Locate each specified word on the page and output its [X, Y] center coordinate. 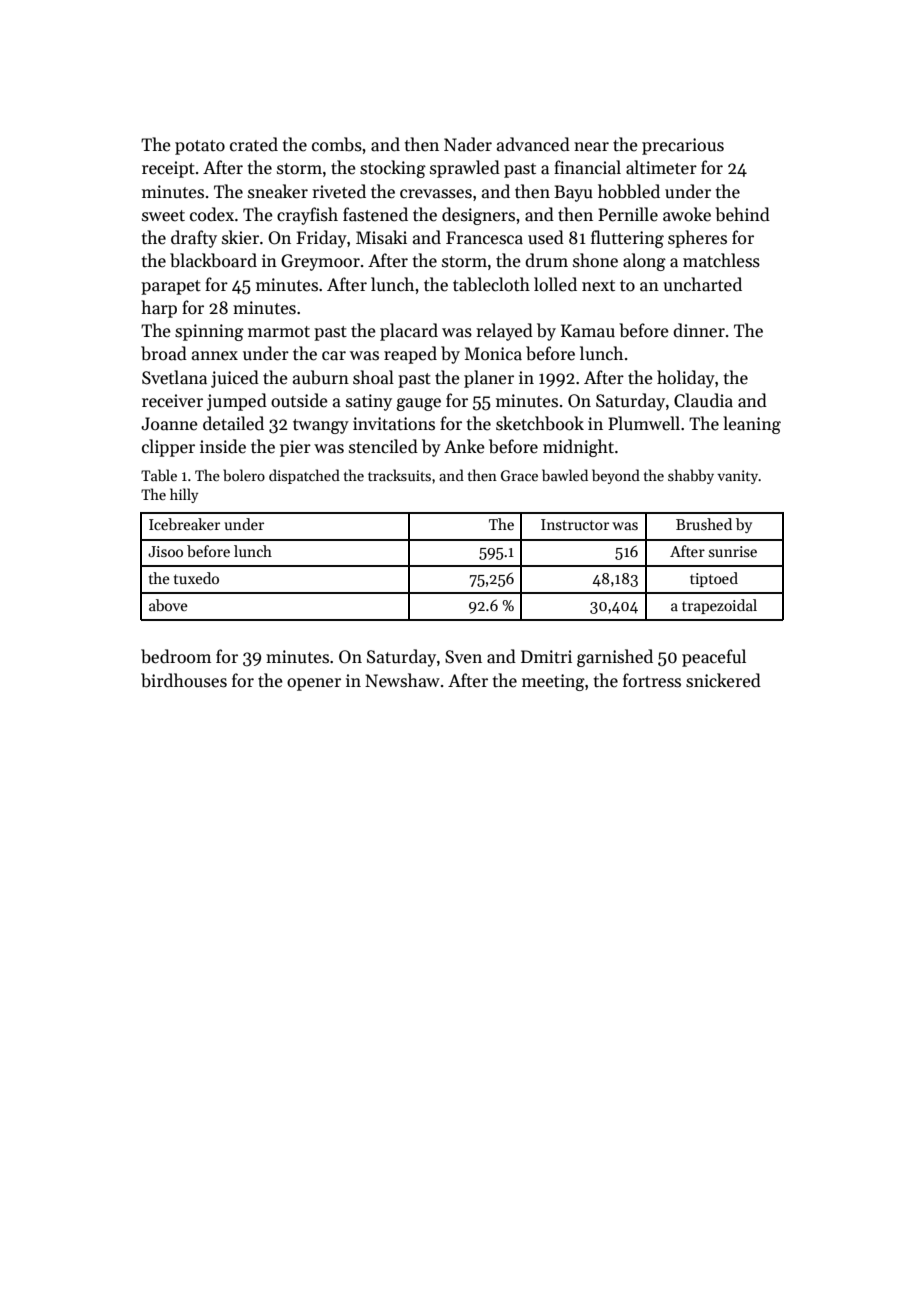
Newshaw [402, 680]
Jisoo [165, 551]
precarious [683, 146]
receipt [168, 169]
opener [314, 684]
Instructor [575, 524]
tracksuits [399, 475]
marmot [279, 332]
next [598, 286]
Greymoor [320, 262]
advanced [533, 144]
